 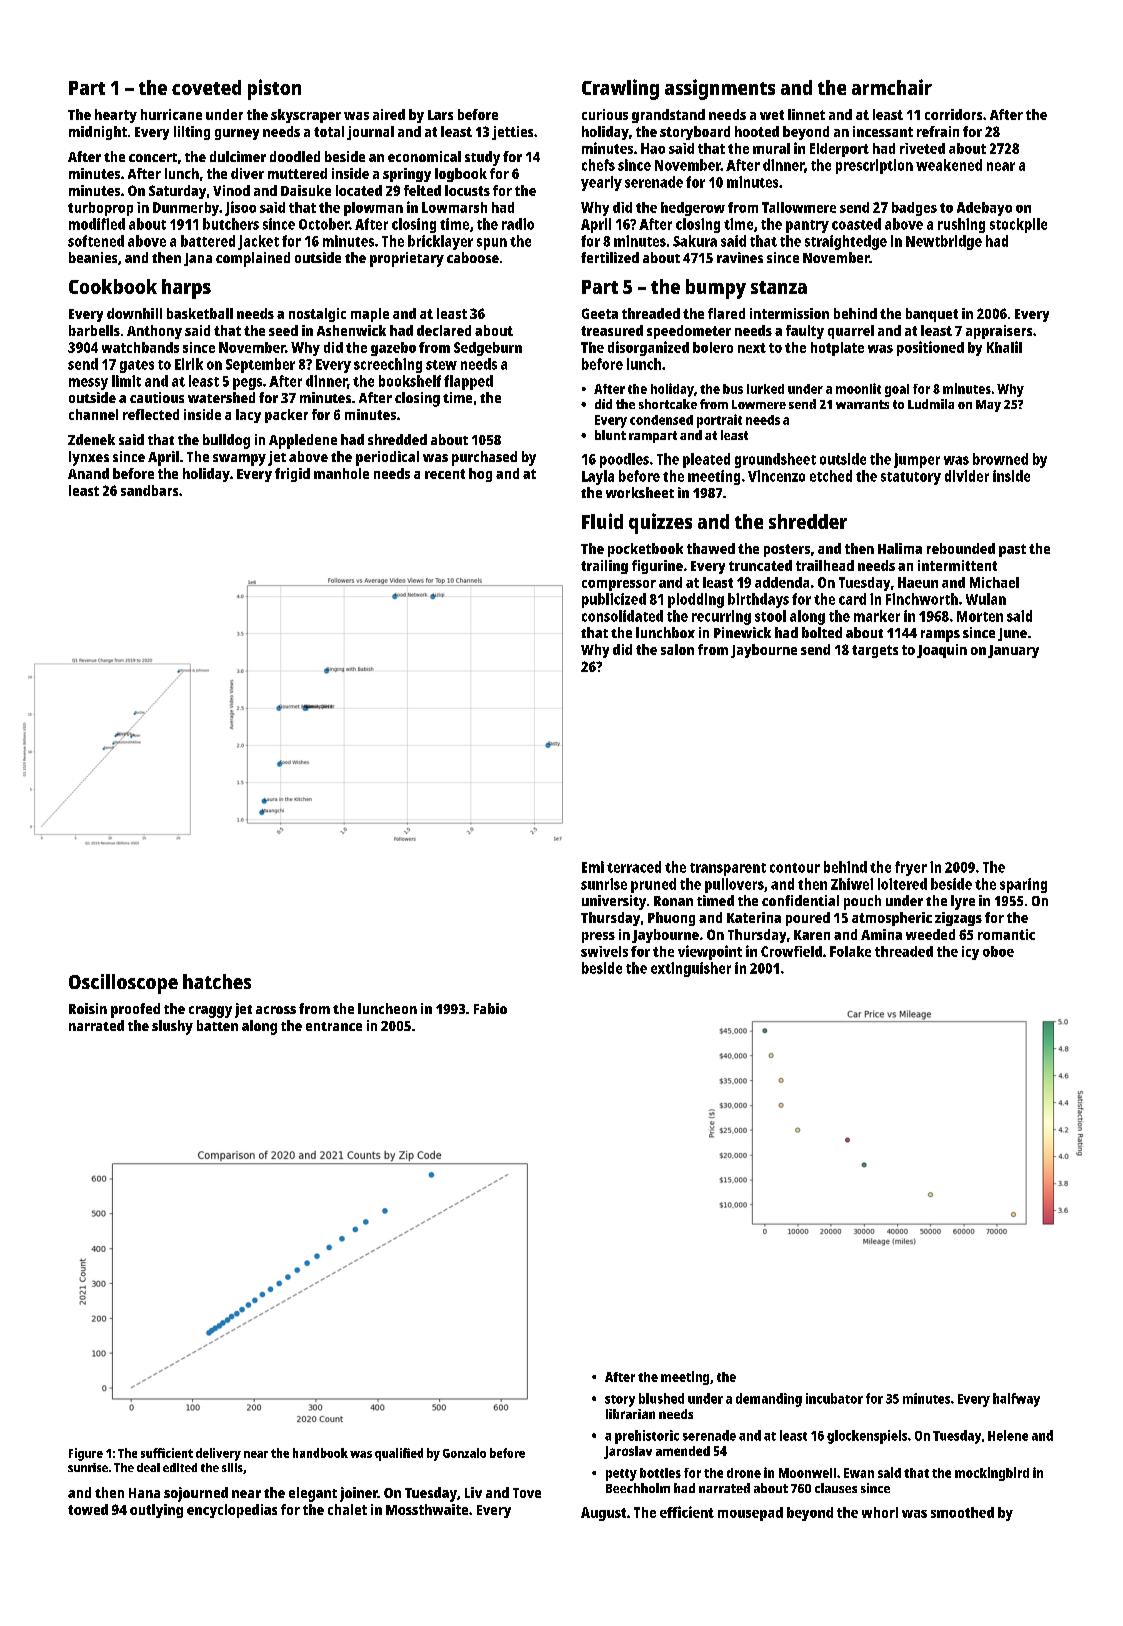 What do you see at coordinates (834, 1398) in the screenshot?
I see `incubator` at bounding box center [834, 1398].
